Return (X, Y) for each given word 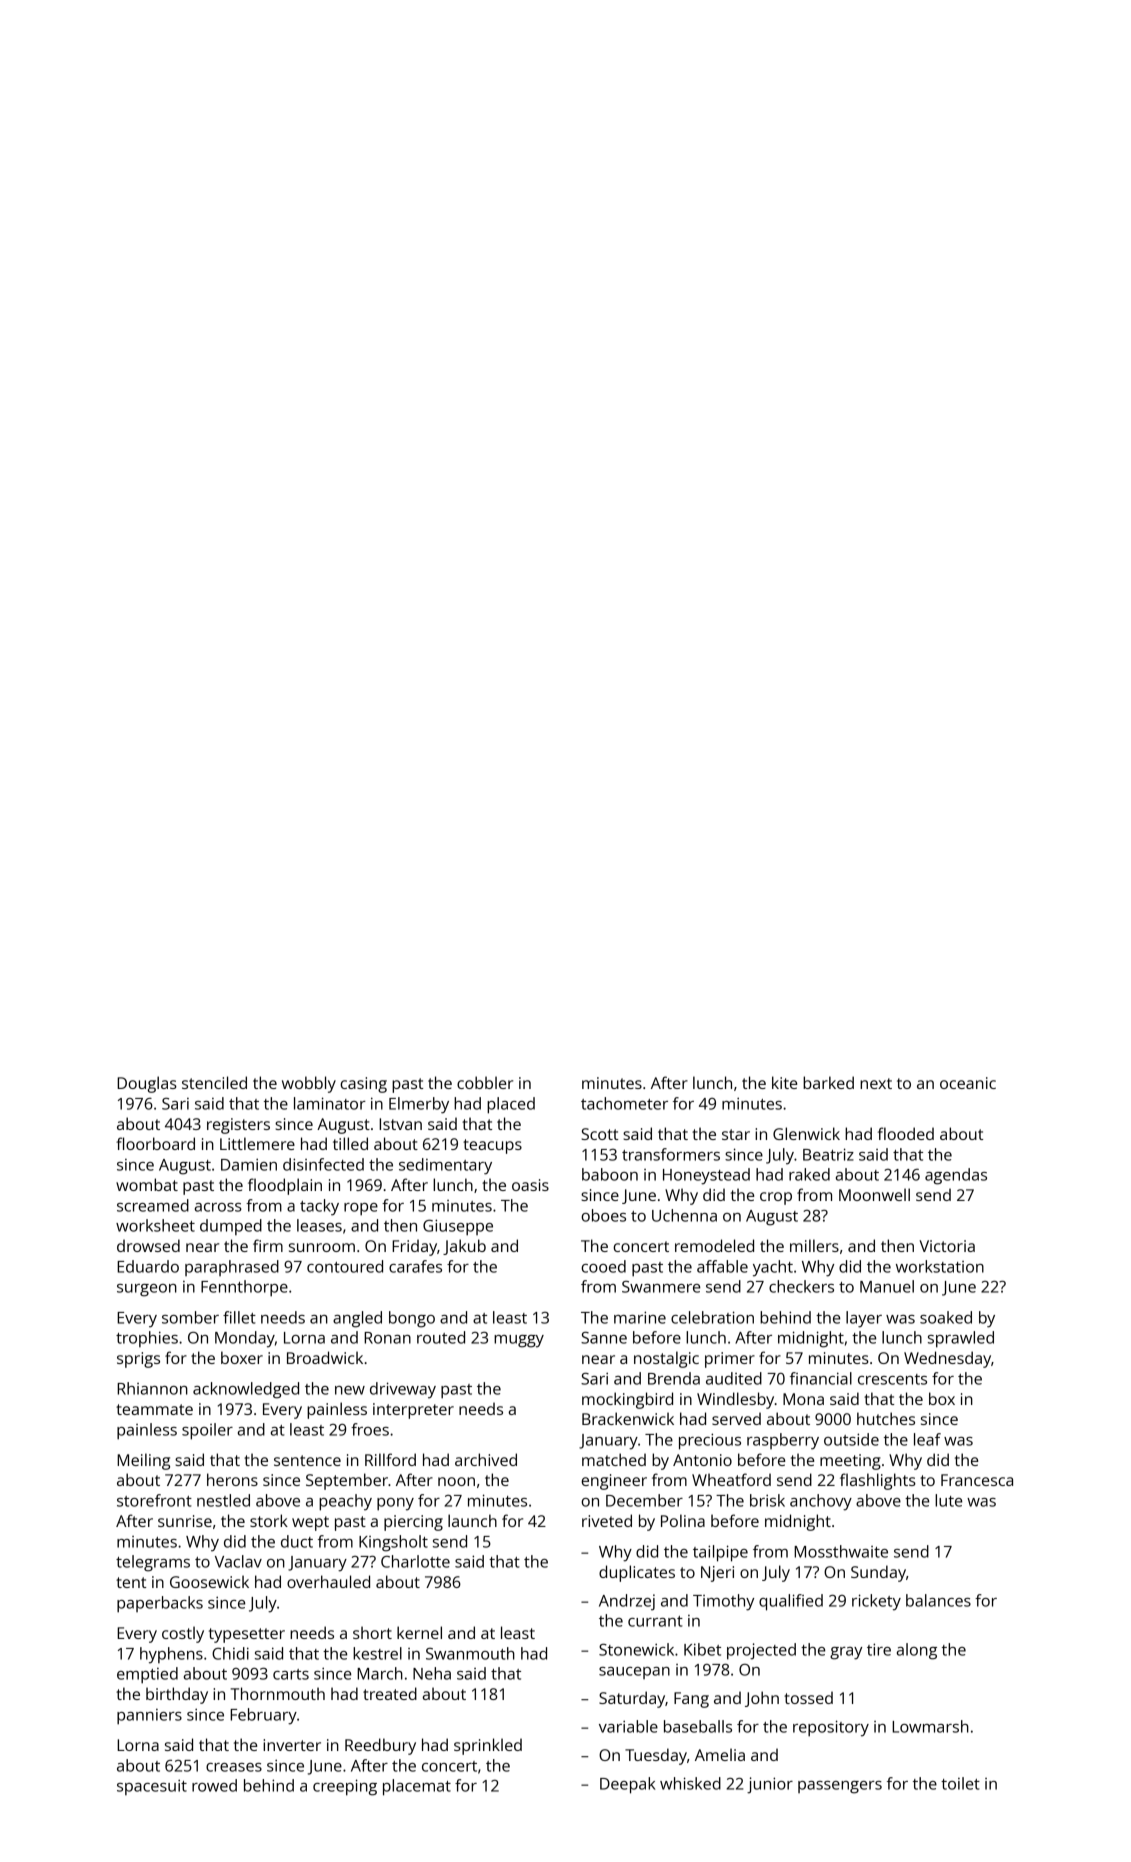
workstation (940, 1266)
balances (938, 1600)
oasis (530, 1185)
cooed (603, 1266)
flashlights (878, 1481)
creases (234, 1767)
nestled (223, 1500)
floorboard (155, 1143)
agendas (956, 1176)
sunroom (322, 1247)
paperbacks (160, 1604)
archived (486, 1459)
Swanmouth (470, 1653)
